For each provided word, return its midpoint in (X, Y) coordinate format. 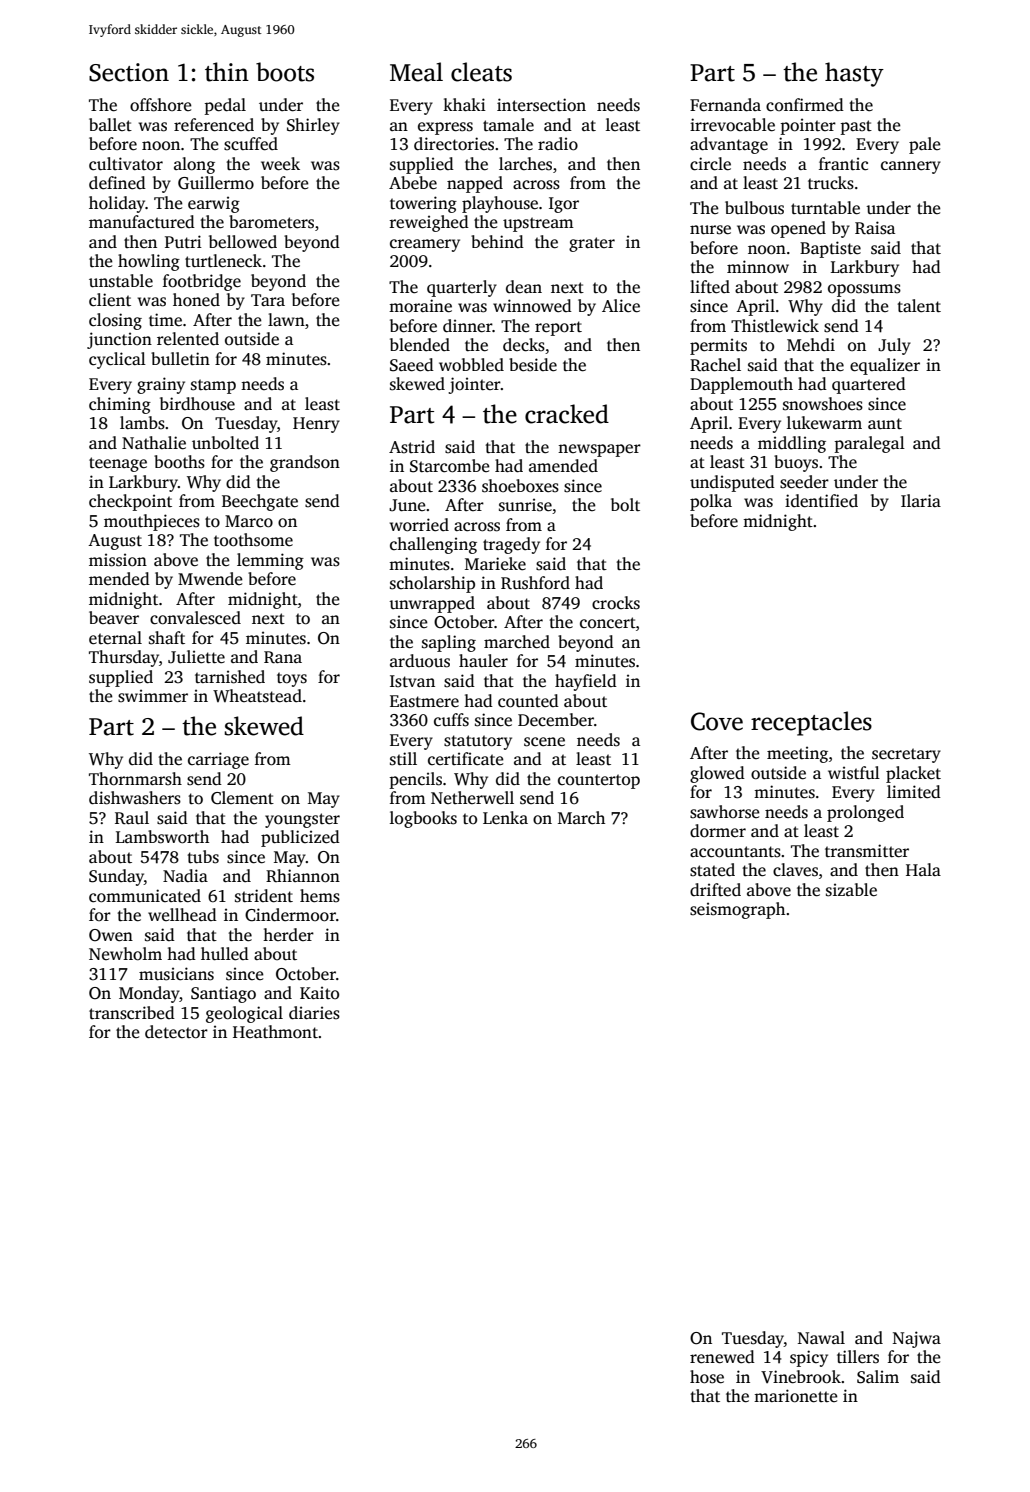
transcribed (132, 1013)
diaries (314, 1013)
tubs (203, 857)
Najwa (917, 1339)
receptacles (811, 723)
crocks (616, 603)
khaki (464, 104)
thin (227, 72)
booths (179, 462)
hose (707, 1377)
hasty (854, 74)
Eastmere (424, 701)
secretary (906, 755)
